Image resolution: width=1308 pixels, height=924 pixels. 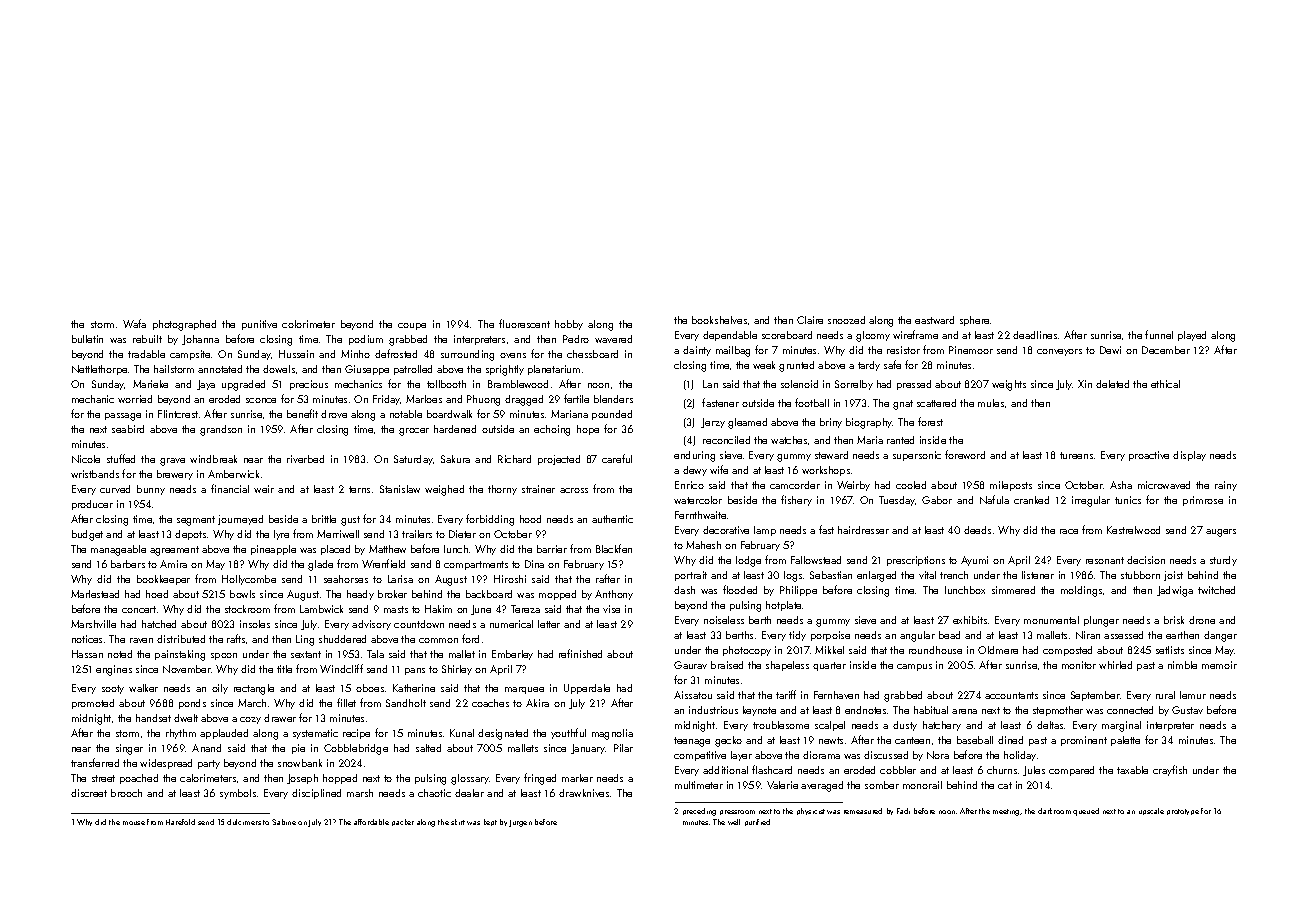 I want to click on handset, so click(x=153, y=718).
